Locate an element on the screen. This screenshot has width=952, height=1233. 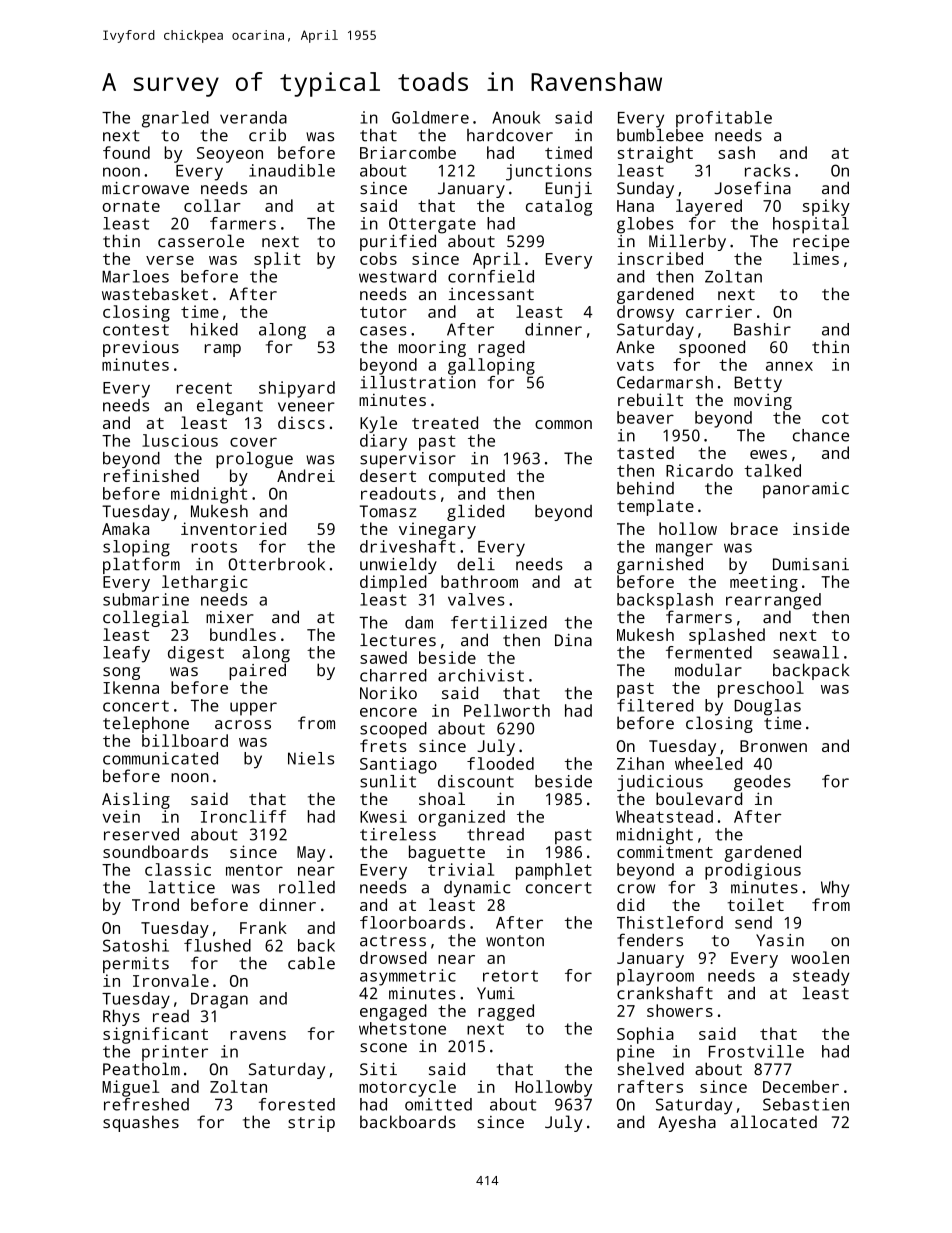
scone is located at coordinates (383, 1048).
